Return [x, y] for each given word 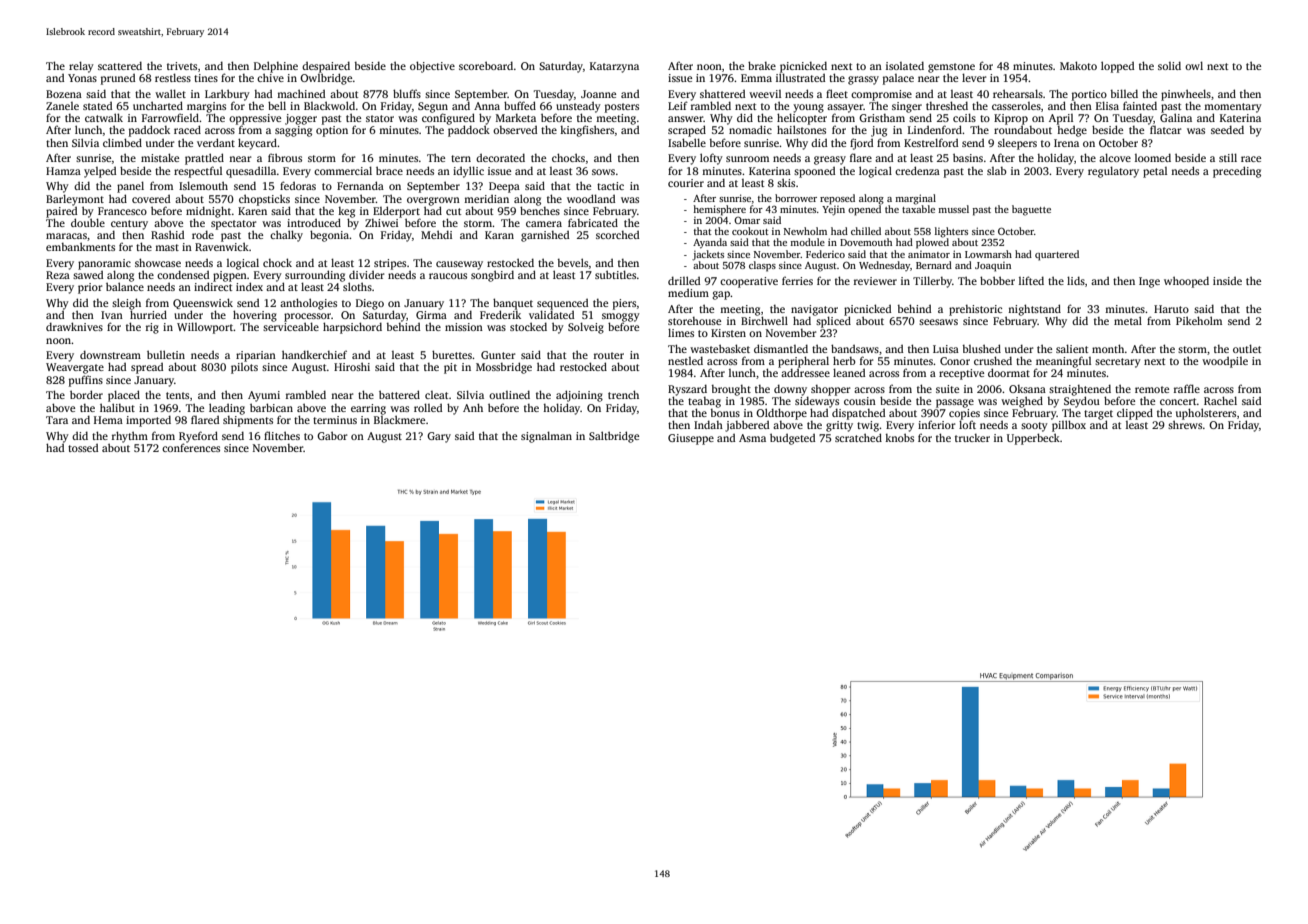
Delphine [276, 67]
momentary [1233, 108]
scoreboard [486, 65]
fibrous [285, 157]
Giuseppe [691, 439]
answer [685, 119]
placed [124, 396]
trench [623, 394]
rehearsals [1018, 93]
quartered [1057, 255]
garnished [545, 236]
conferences [191, 447]
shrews [1185, 424]
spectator [234, 225]
